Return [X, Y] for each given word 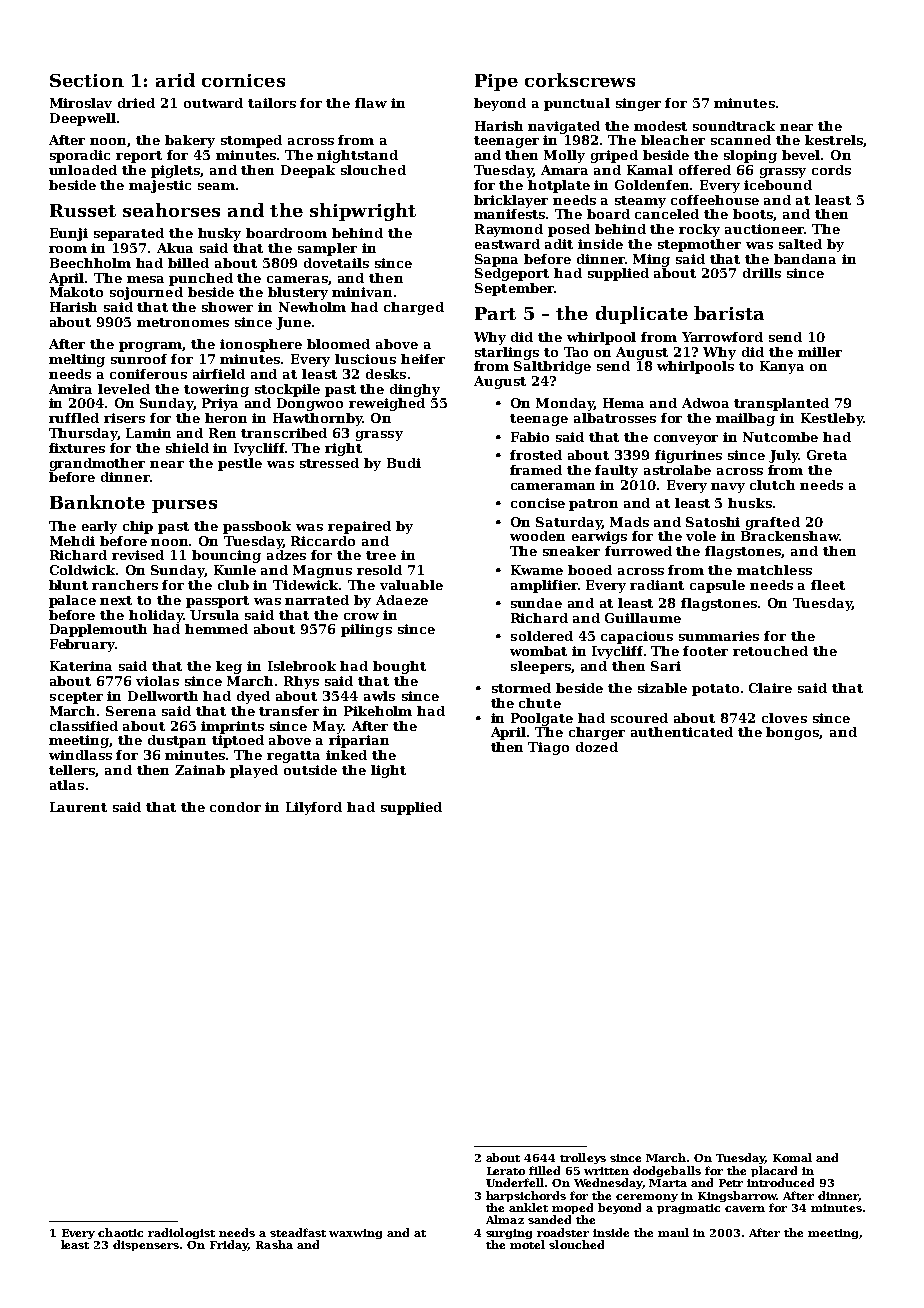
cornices [243, 80]
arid [175, 80]
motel [527, 1244]
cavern [745, 1209]
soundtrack [734, 126]
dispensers [146, 1245]
